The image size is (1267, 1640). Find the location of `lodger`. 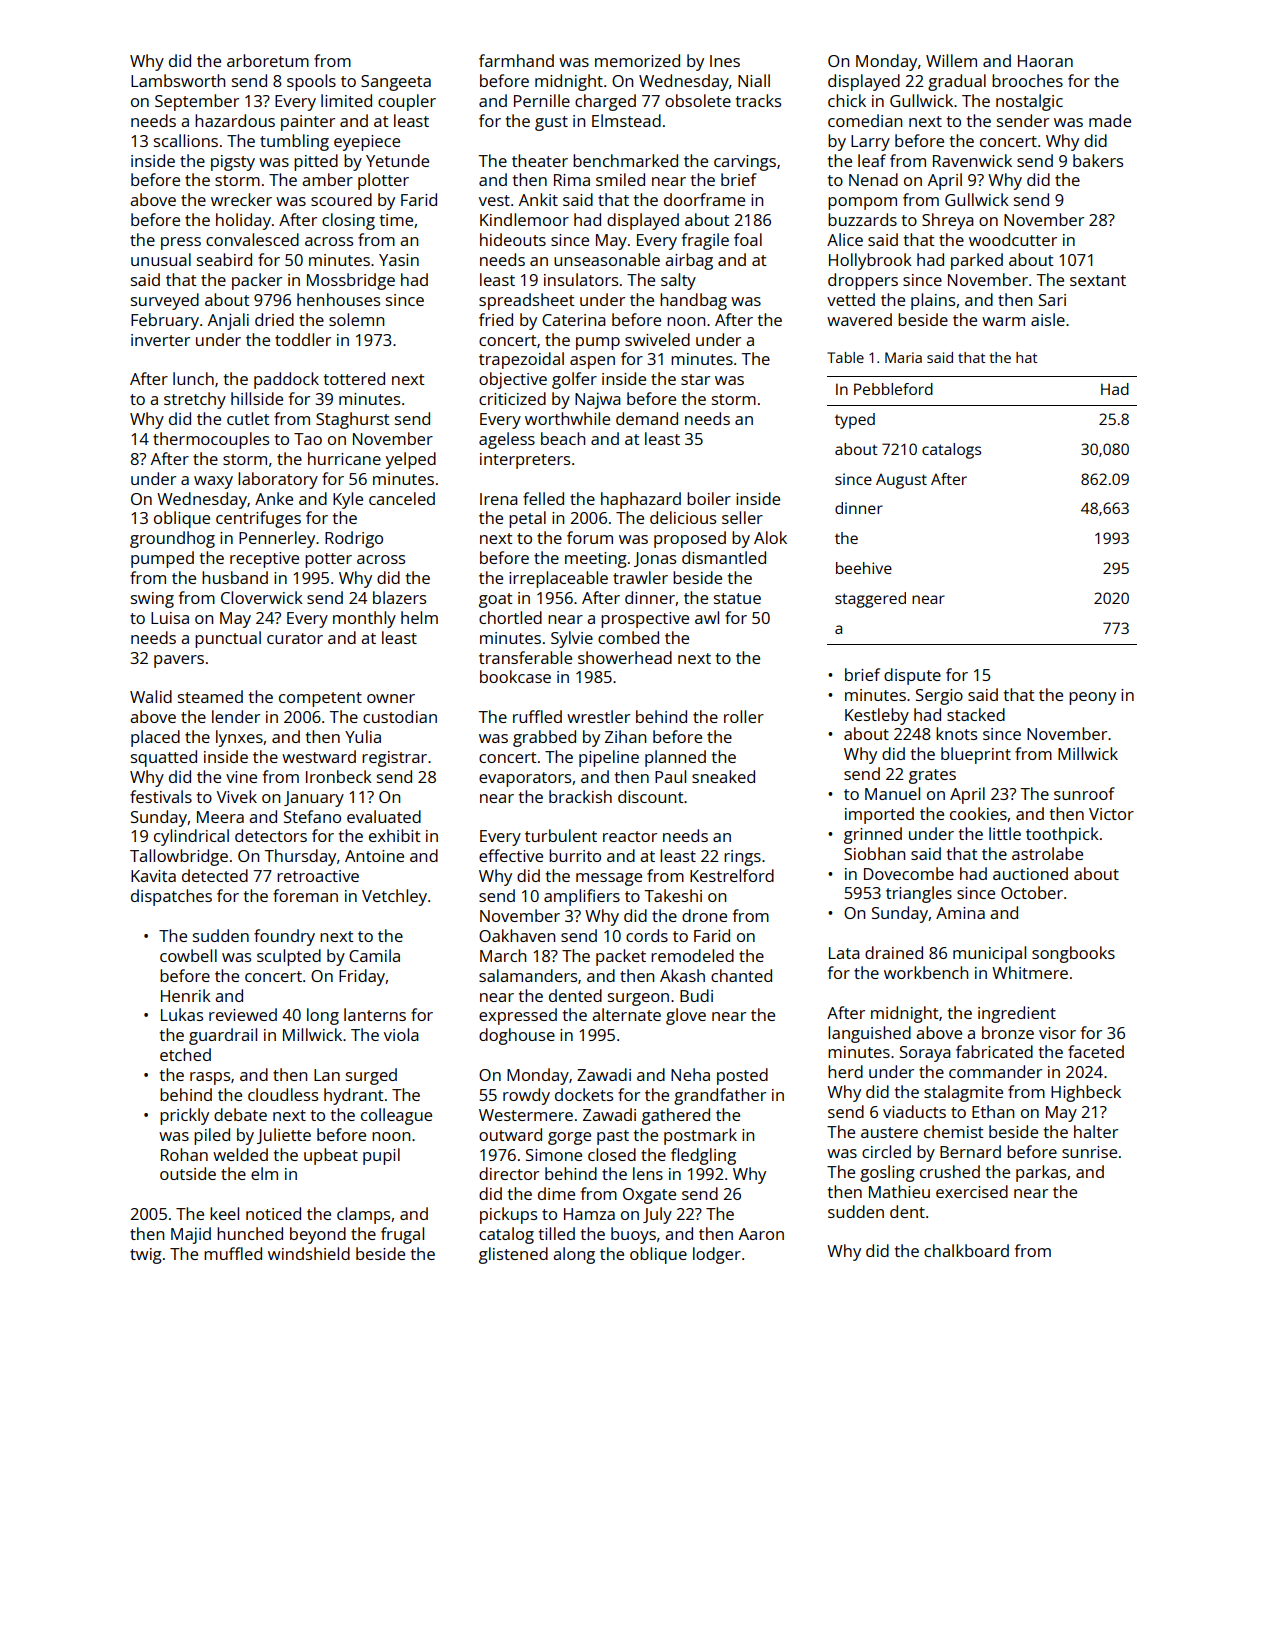

lodger is located at coordinates (717, 1255).
